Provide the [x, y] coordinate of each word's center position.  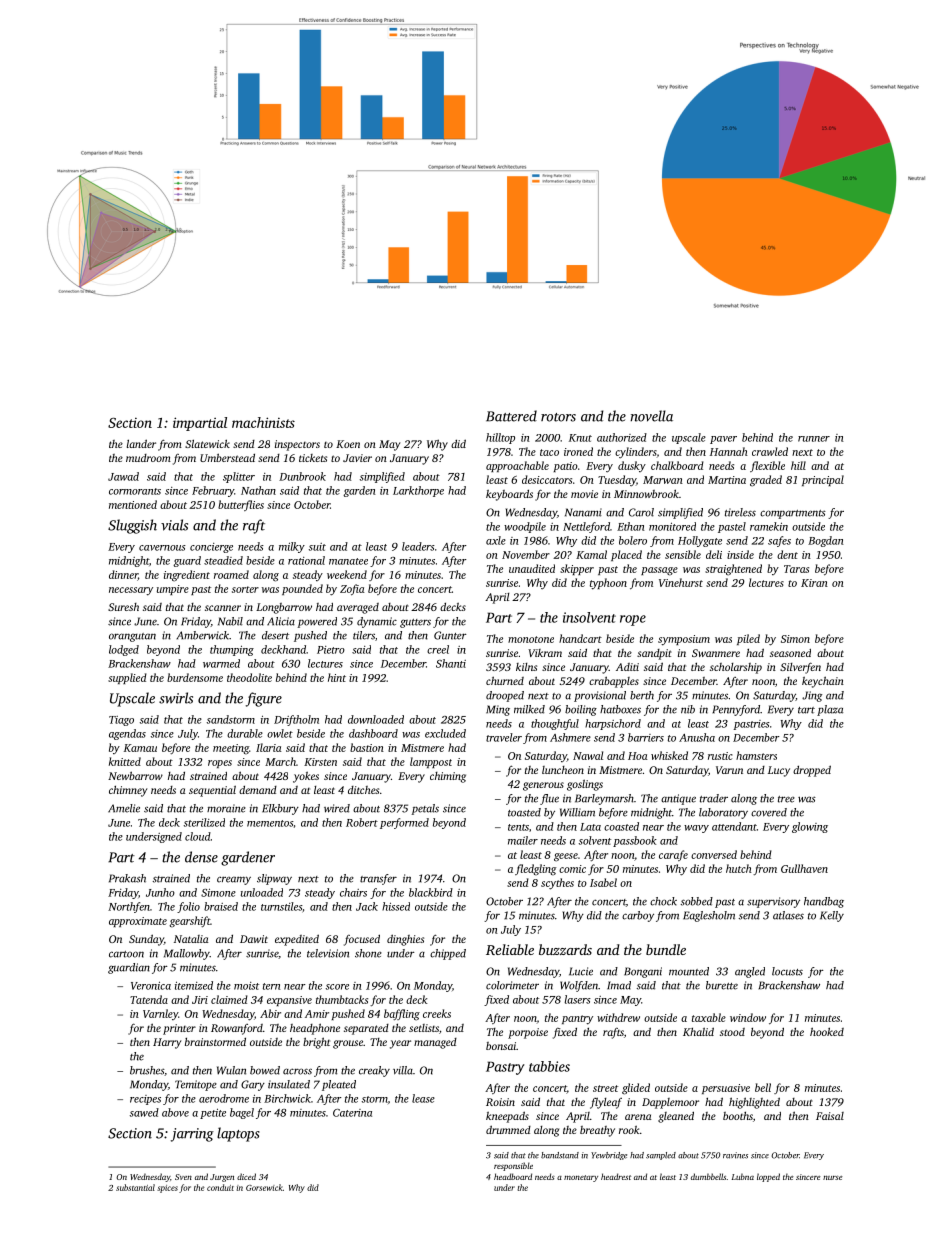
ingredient [187, 576]
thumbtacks [342, 999]
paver [723, 440]
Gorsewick [264, 1187]
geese [566, 857]
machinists [263, 422]
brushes [147, 1070]
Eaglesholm [709, 916]
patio [566, 467]
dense [201, 857]
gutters [415, 623]
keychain [823, 682]
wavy [696, 829]
